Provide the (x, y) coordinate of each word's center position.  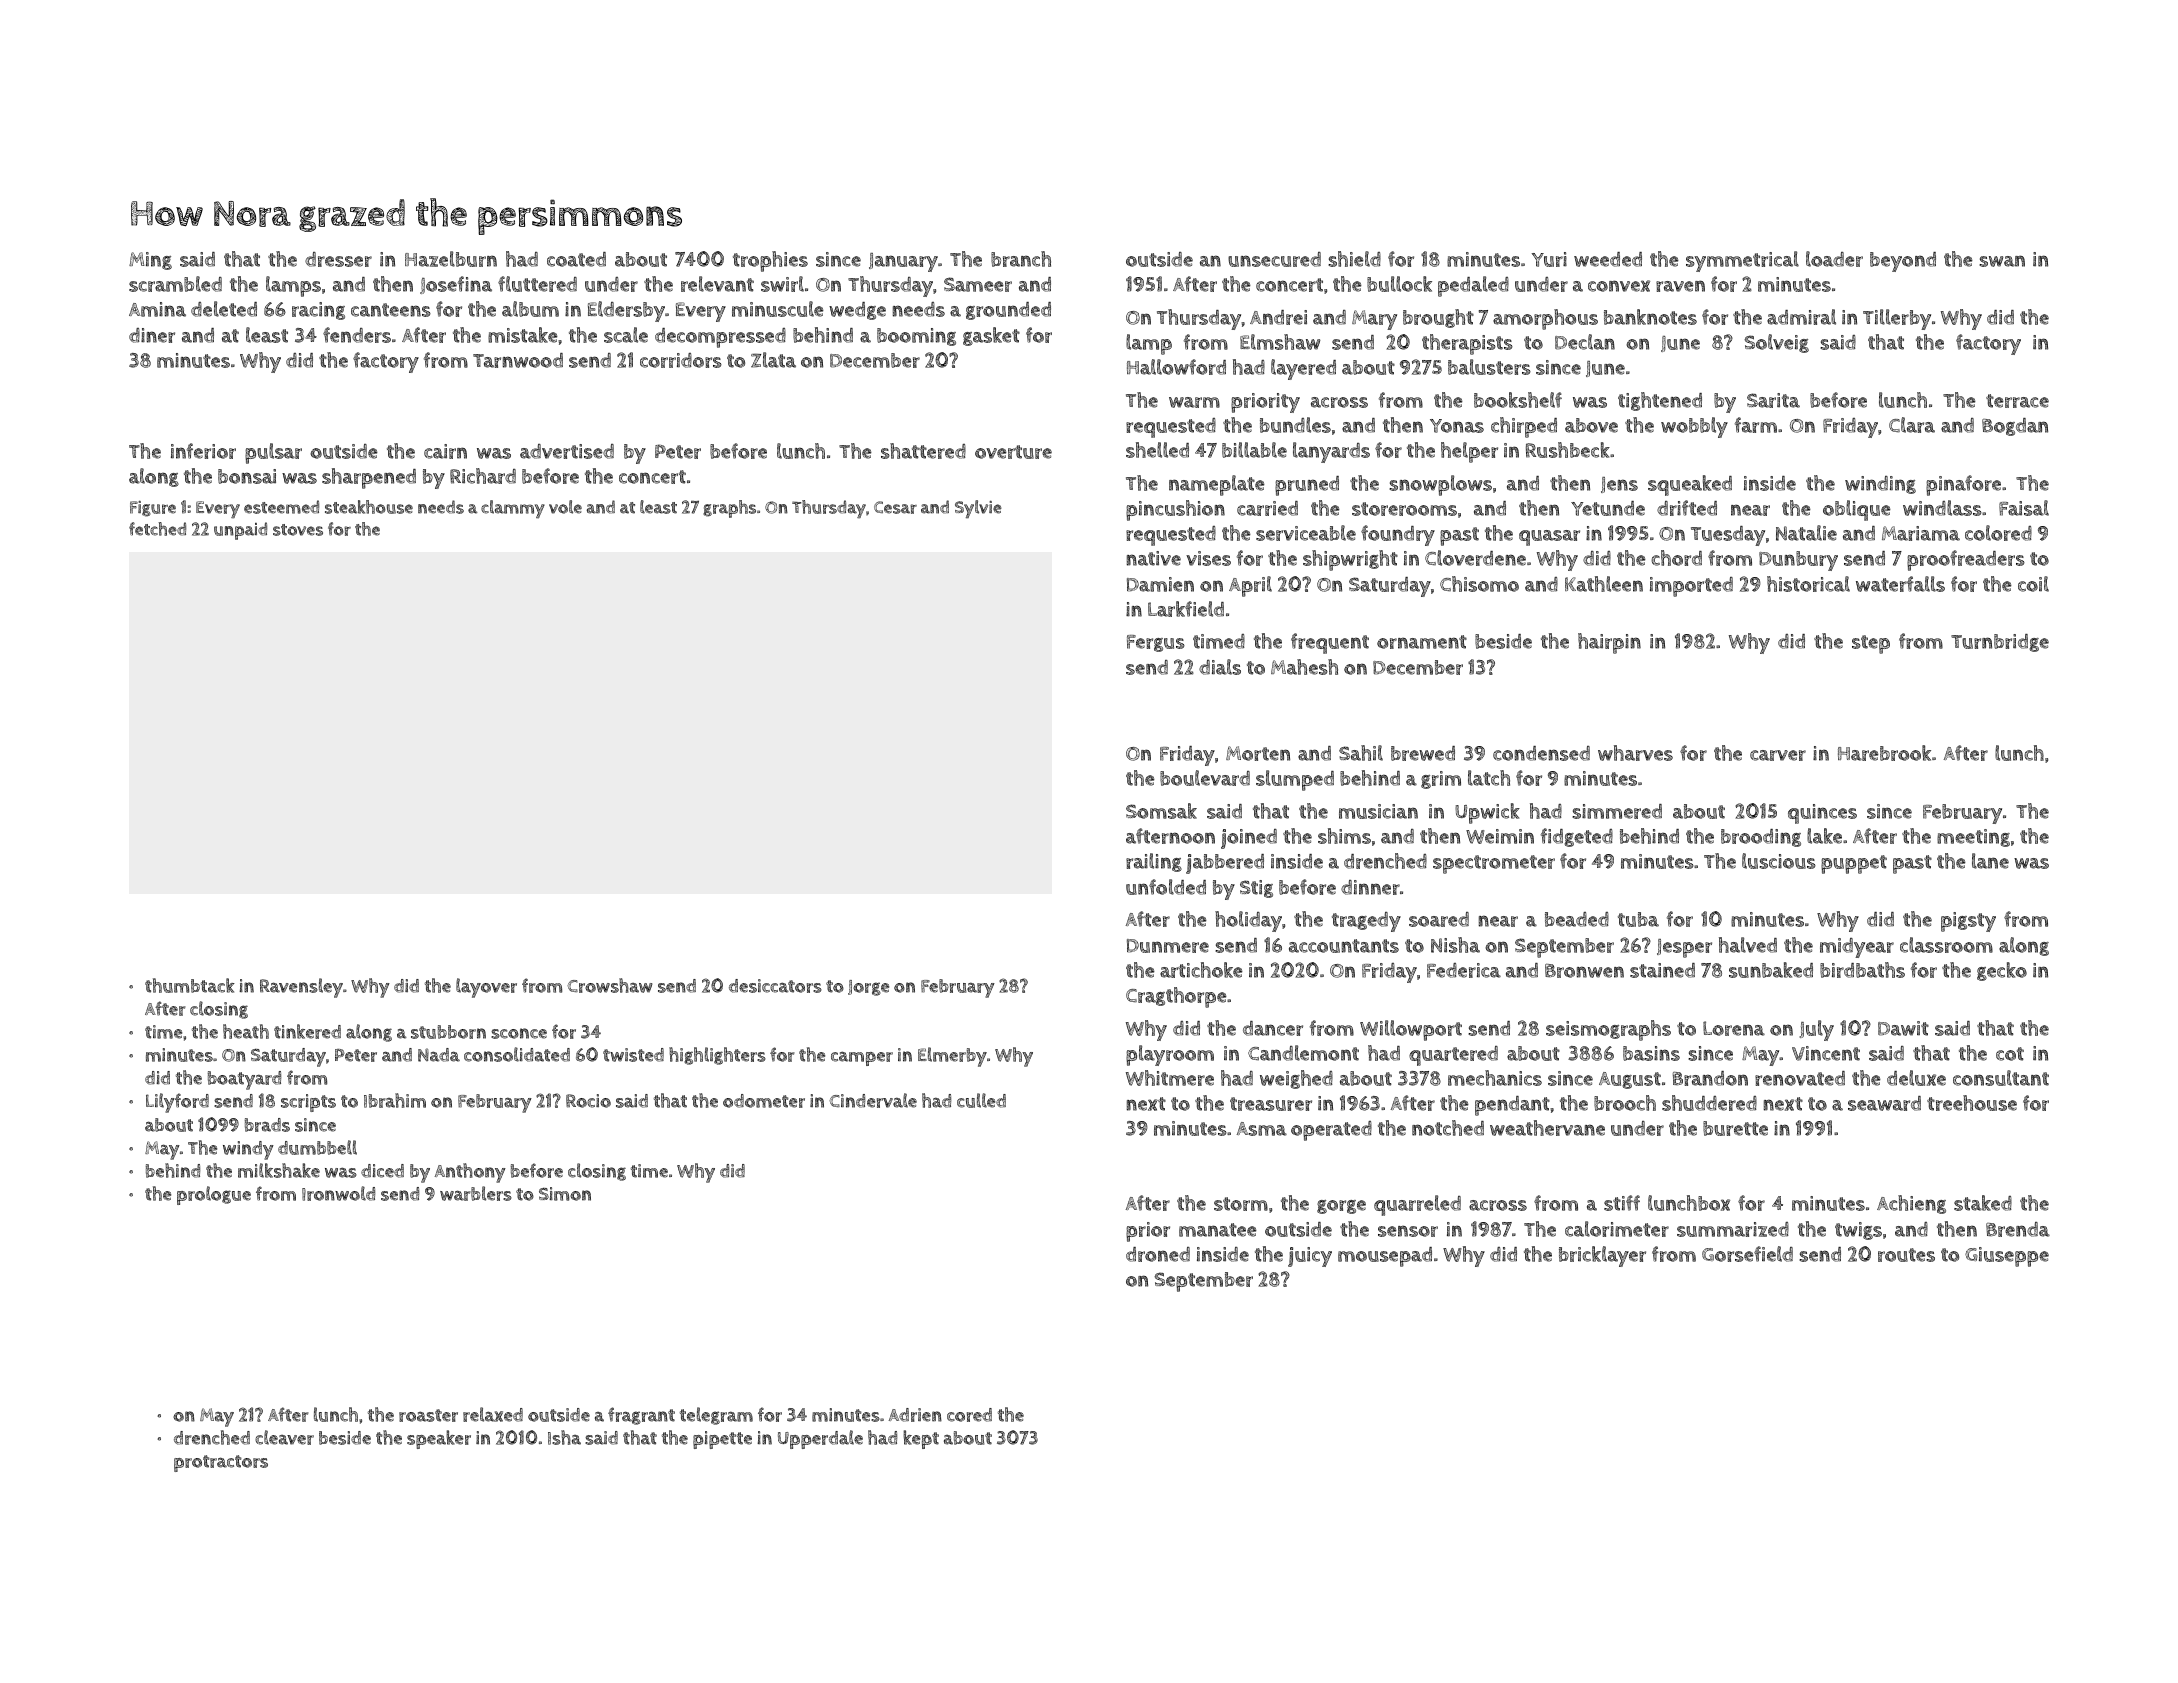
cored (969, 1415)
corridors (681, 360)
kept (921, 1439)
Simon (565, 1194)
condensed (1541, 753)
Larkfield (1186, 609)
